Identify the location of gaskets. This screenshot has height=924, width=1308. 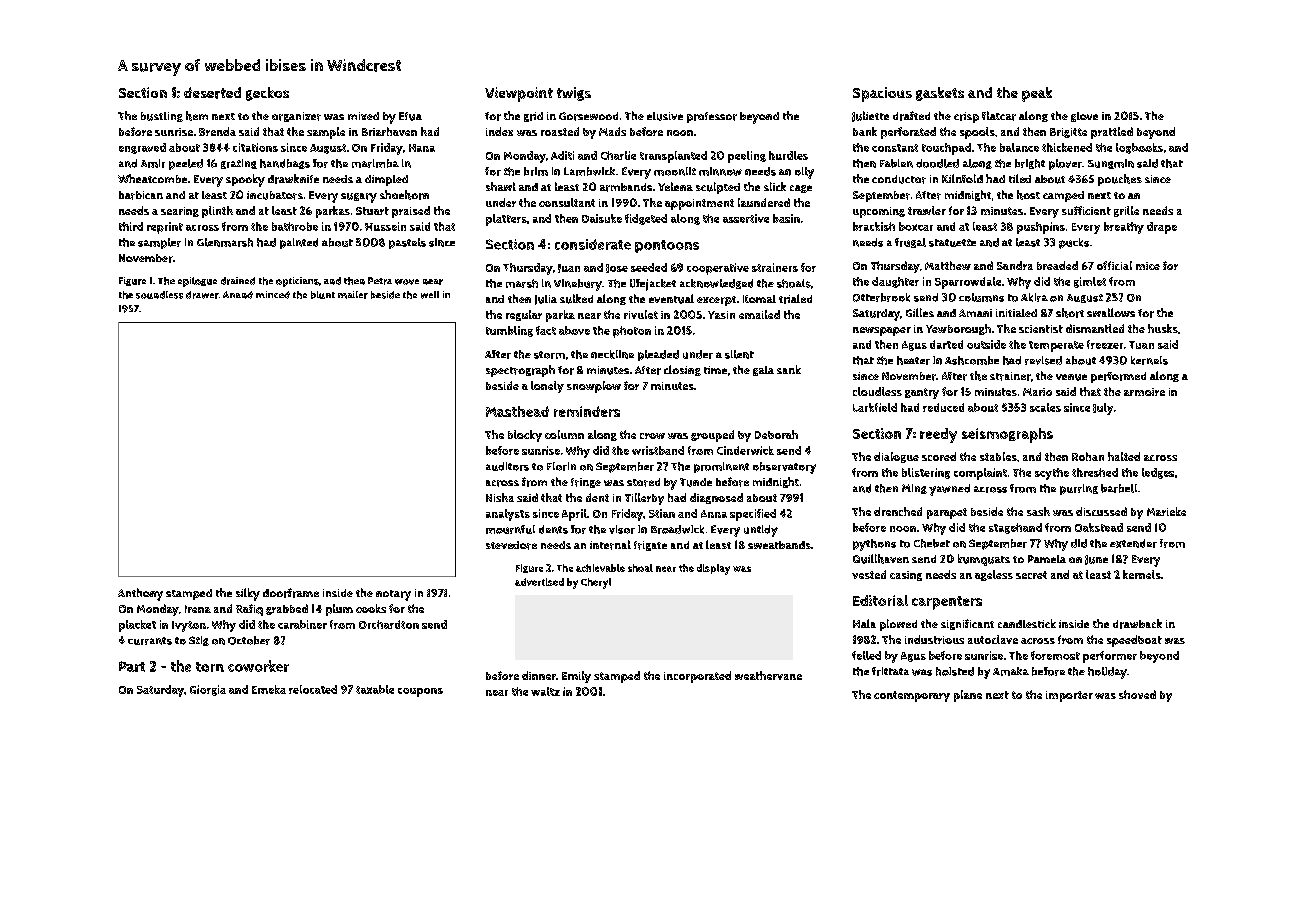
(940, 94).
